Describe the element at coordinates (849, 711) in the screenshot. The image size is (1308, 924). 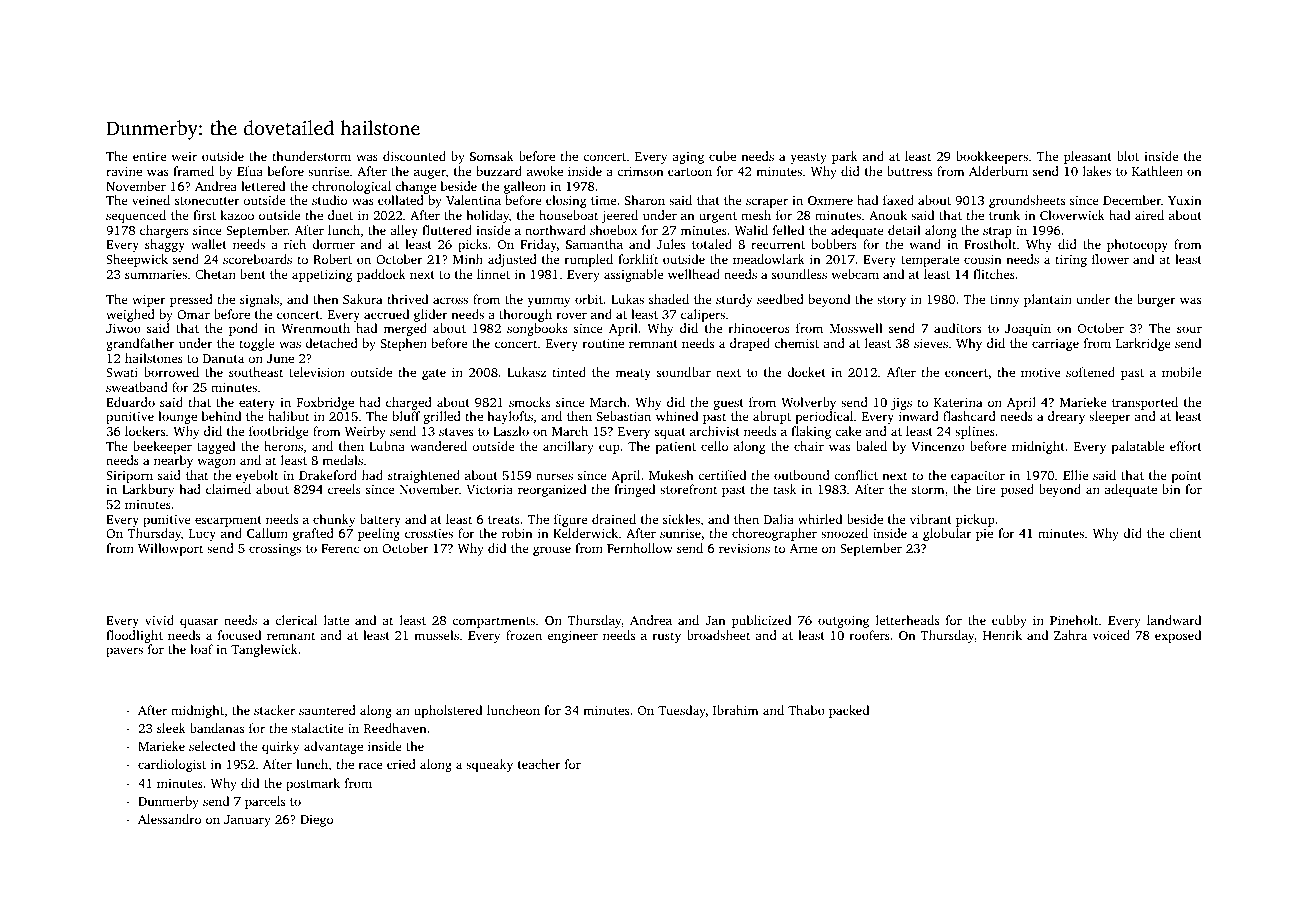
I see `packed` at that location.
